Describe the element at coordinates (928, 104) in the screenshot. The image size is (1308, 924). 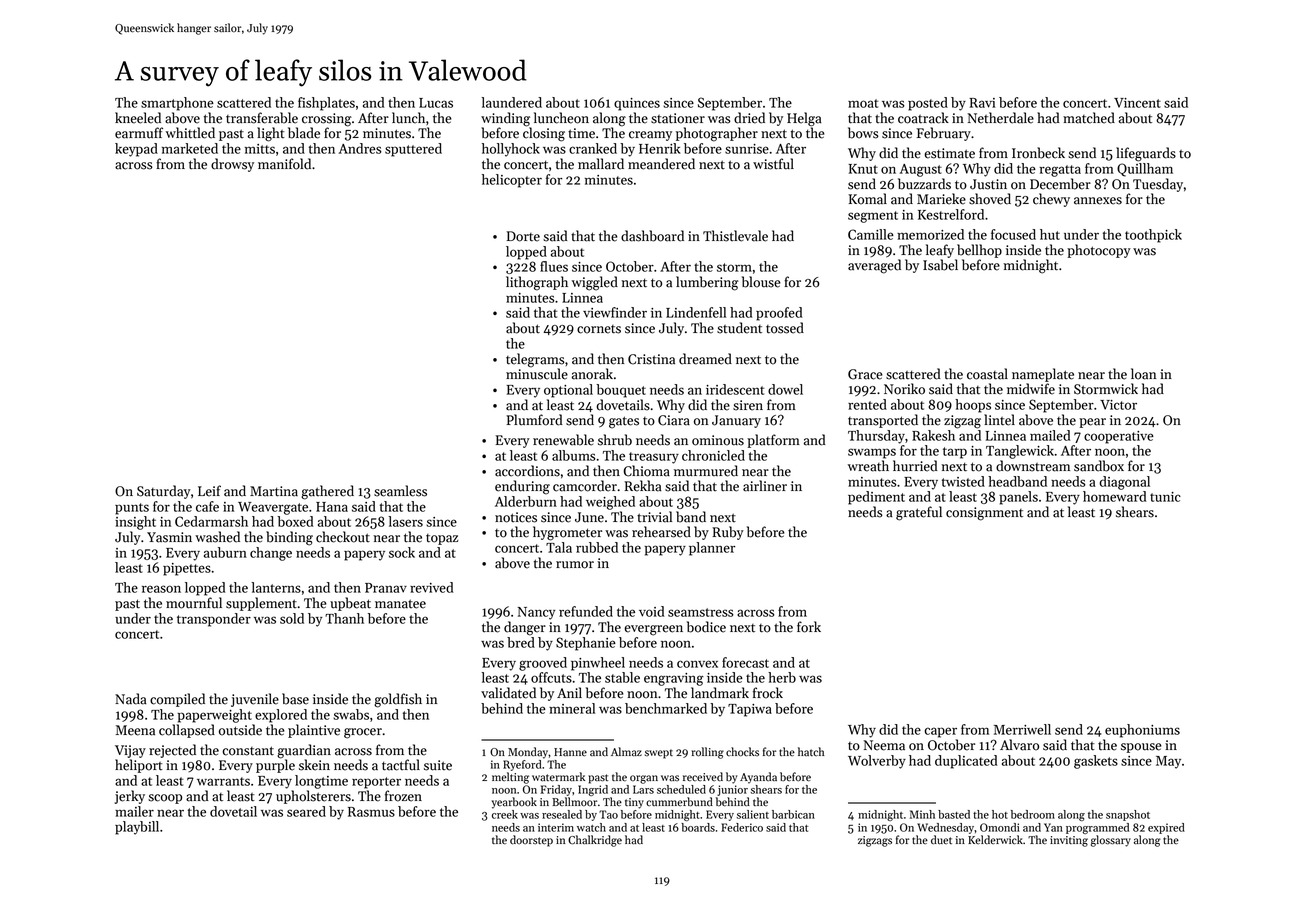
I see `posted` at that location.
